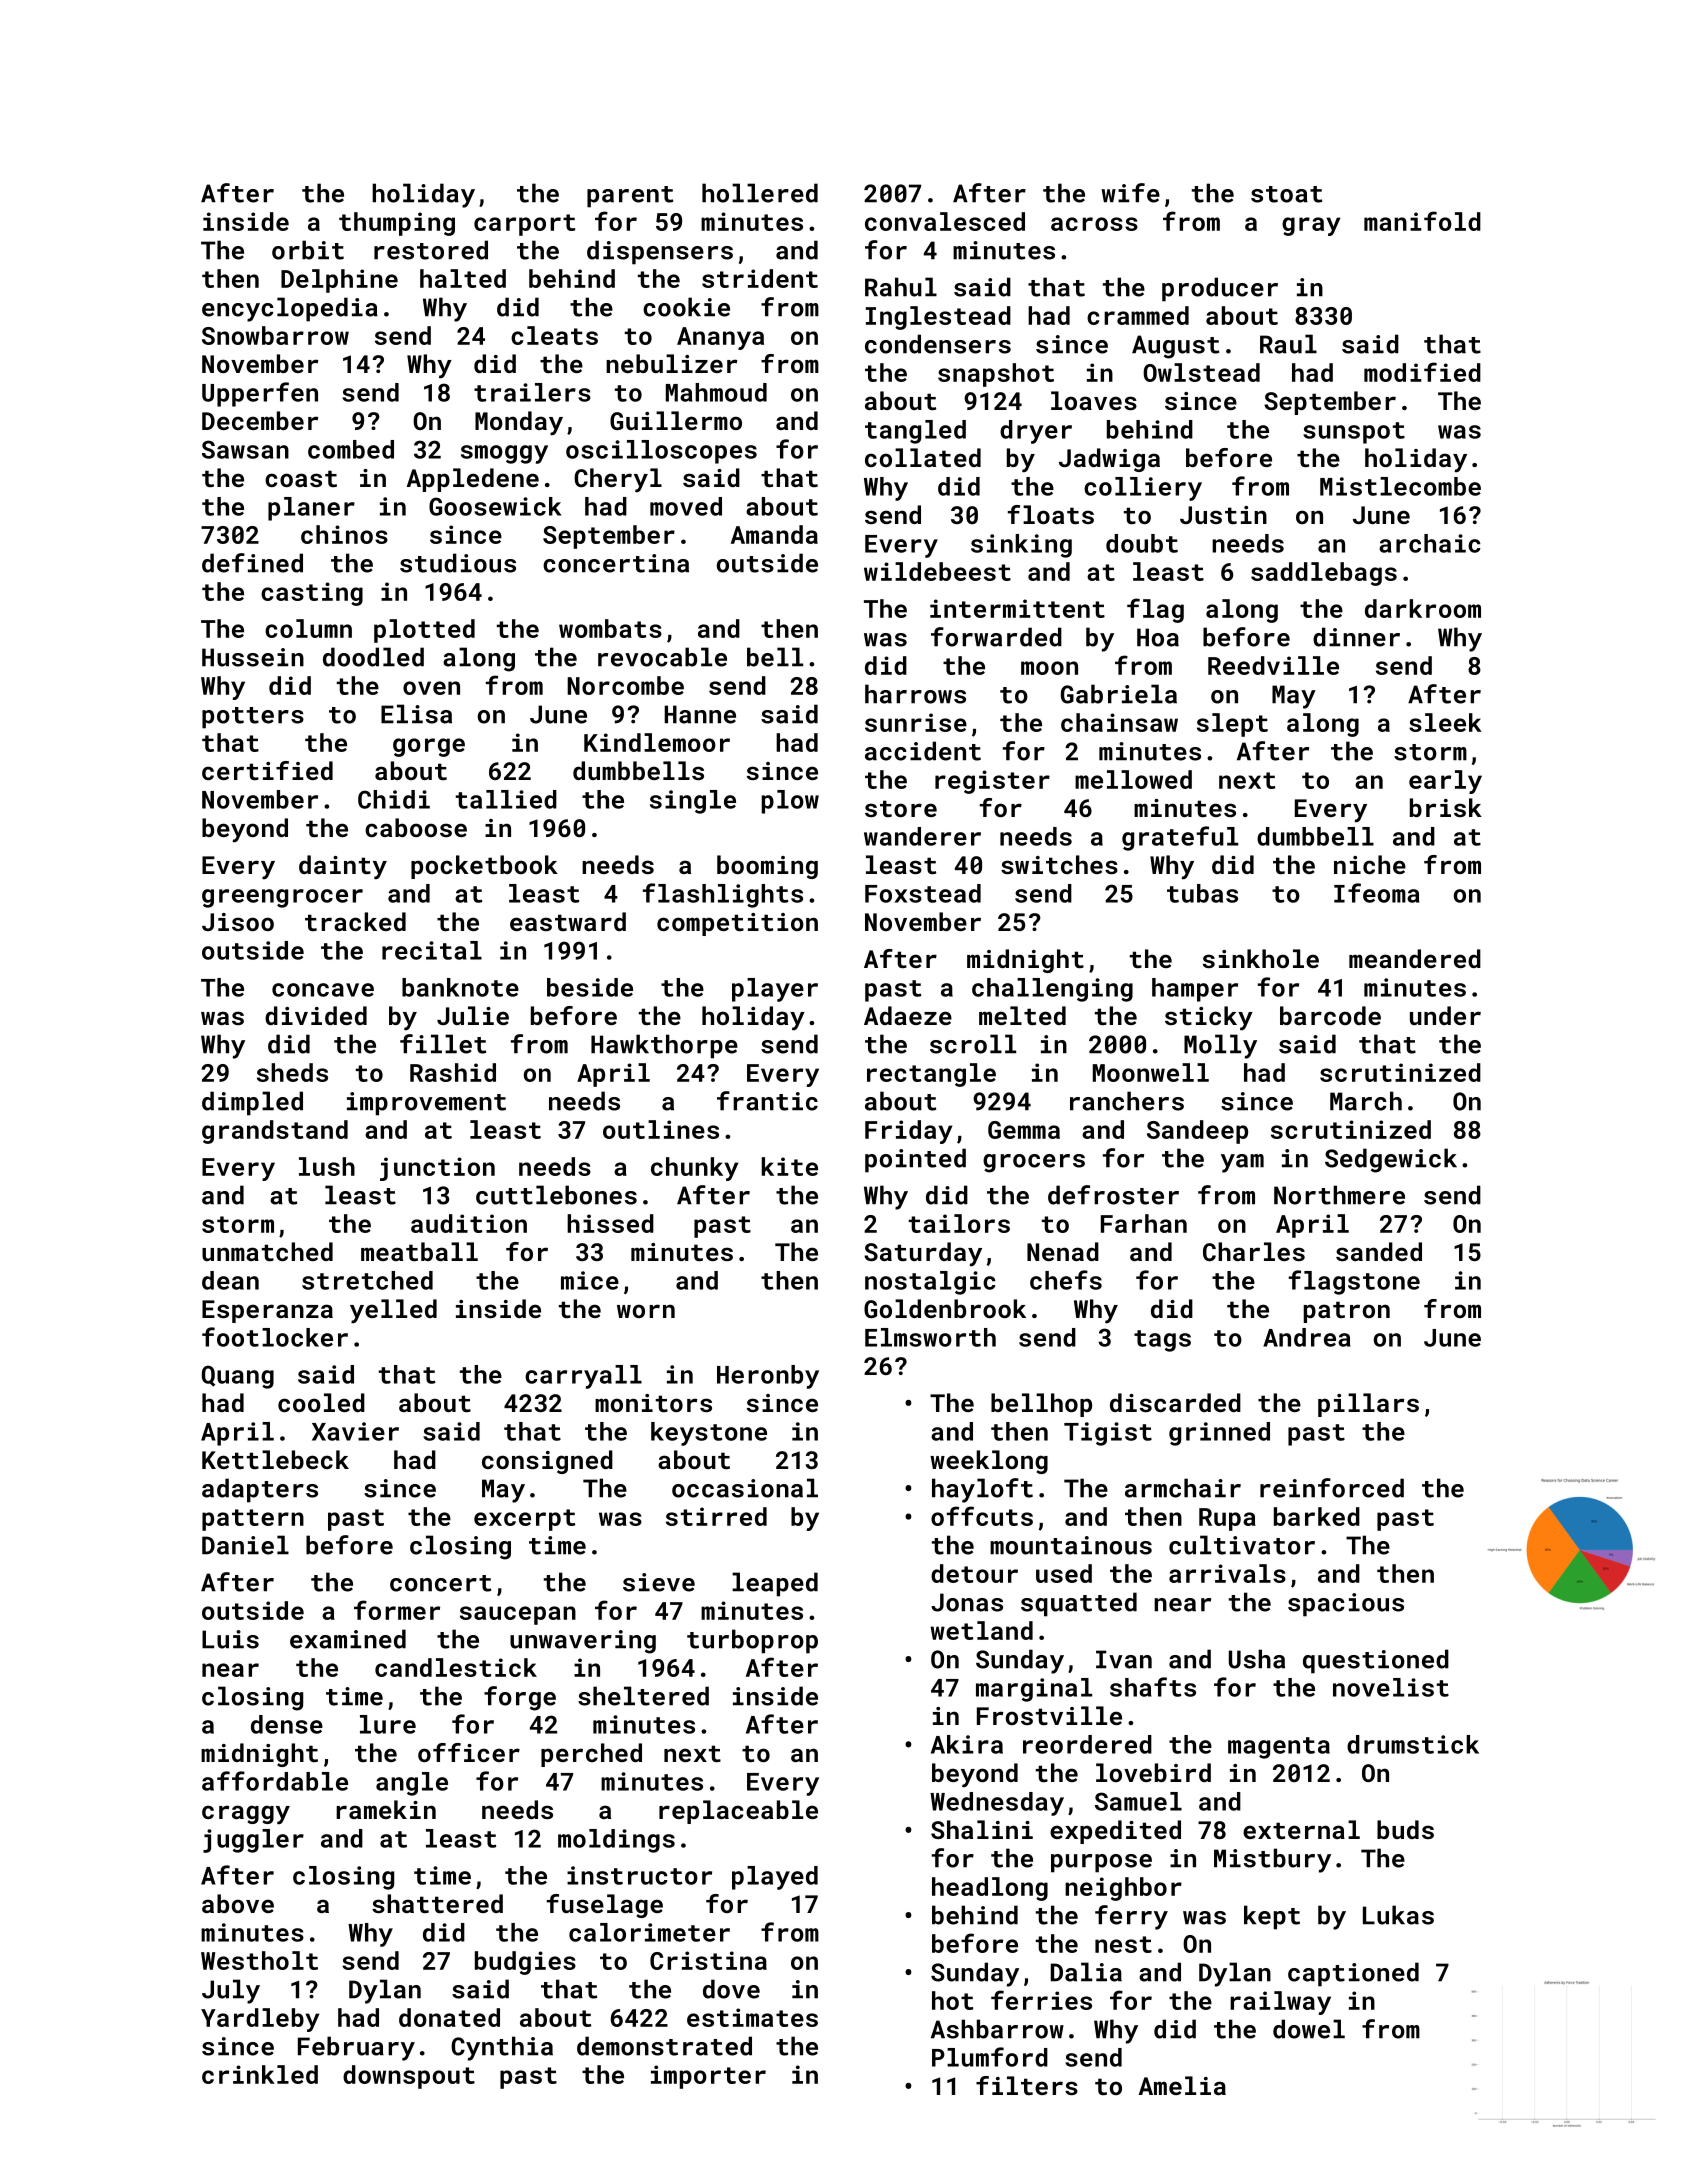 Image resolution: width=1683 pixels, height=2178 pixels. What do you see at coordinates (1242, 1163) in the document?
I see `yam` at bounding box center [1242, 1163].
